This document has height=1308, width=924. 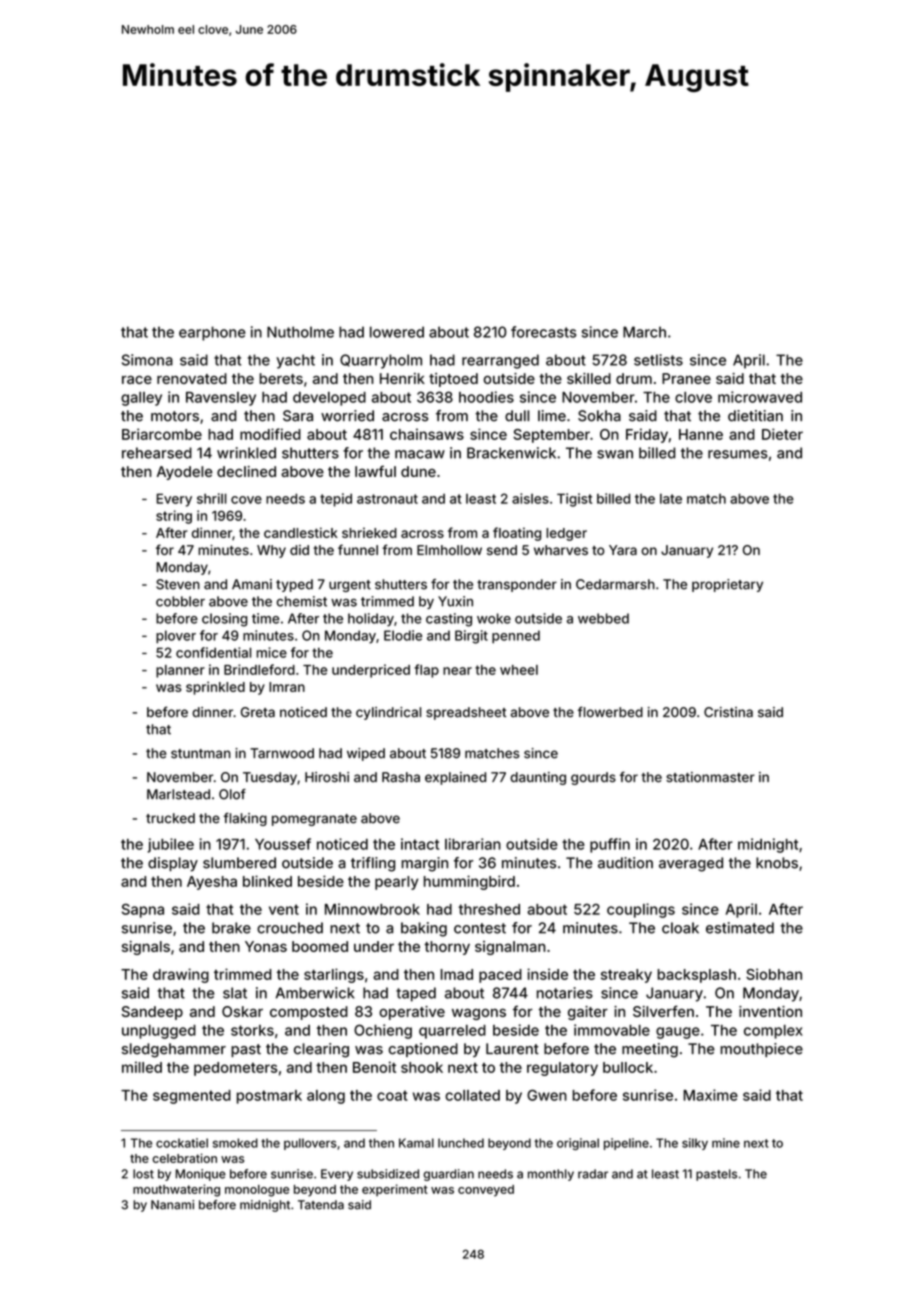 I want to click on slumbered, so click(x=239, y=863).
